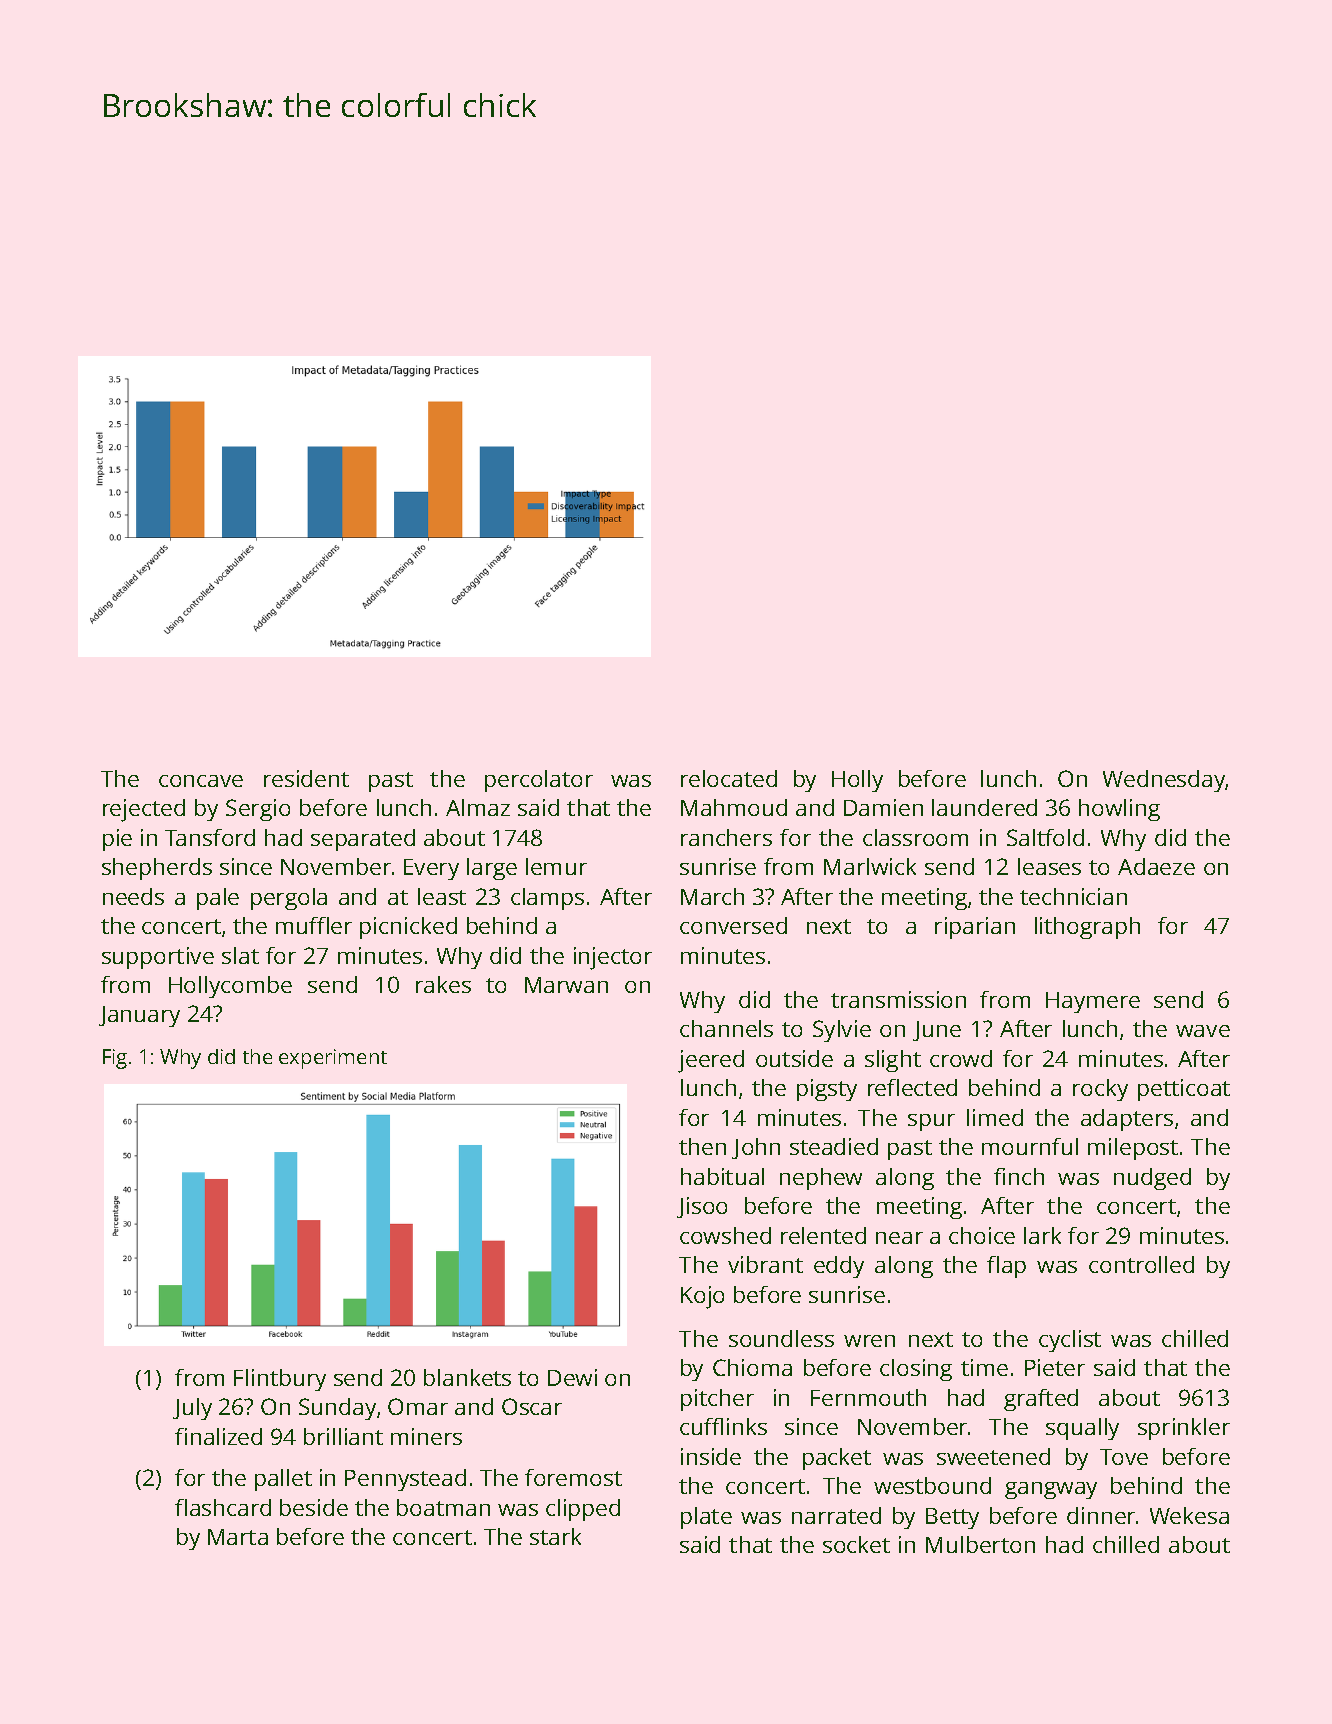 The image size is (1332, 1724). Describe the element at coordinates (333, 1059) in the image. I see `experiment` at that location.
